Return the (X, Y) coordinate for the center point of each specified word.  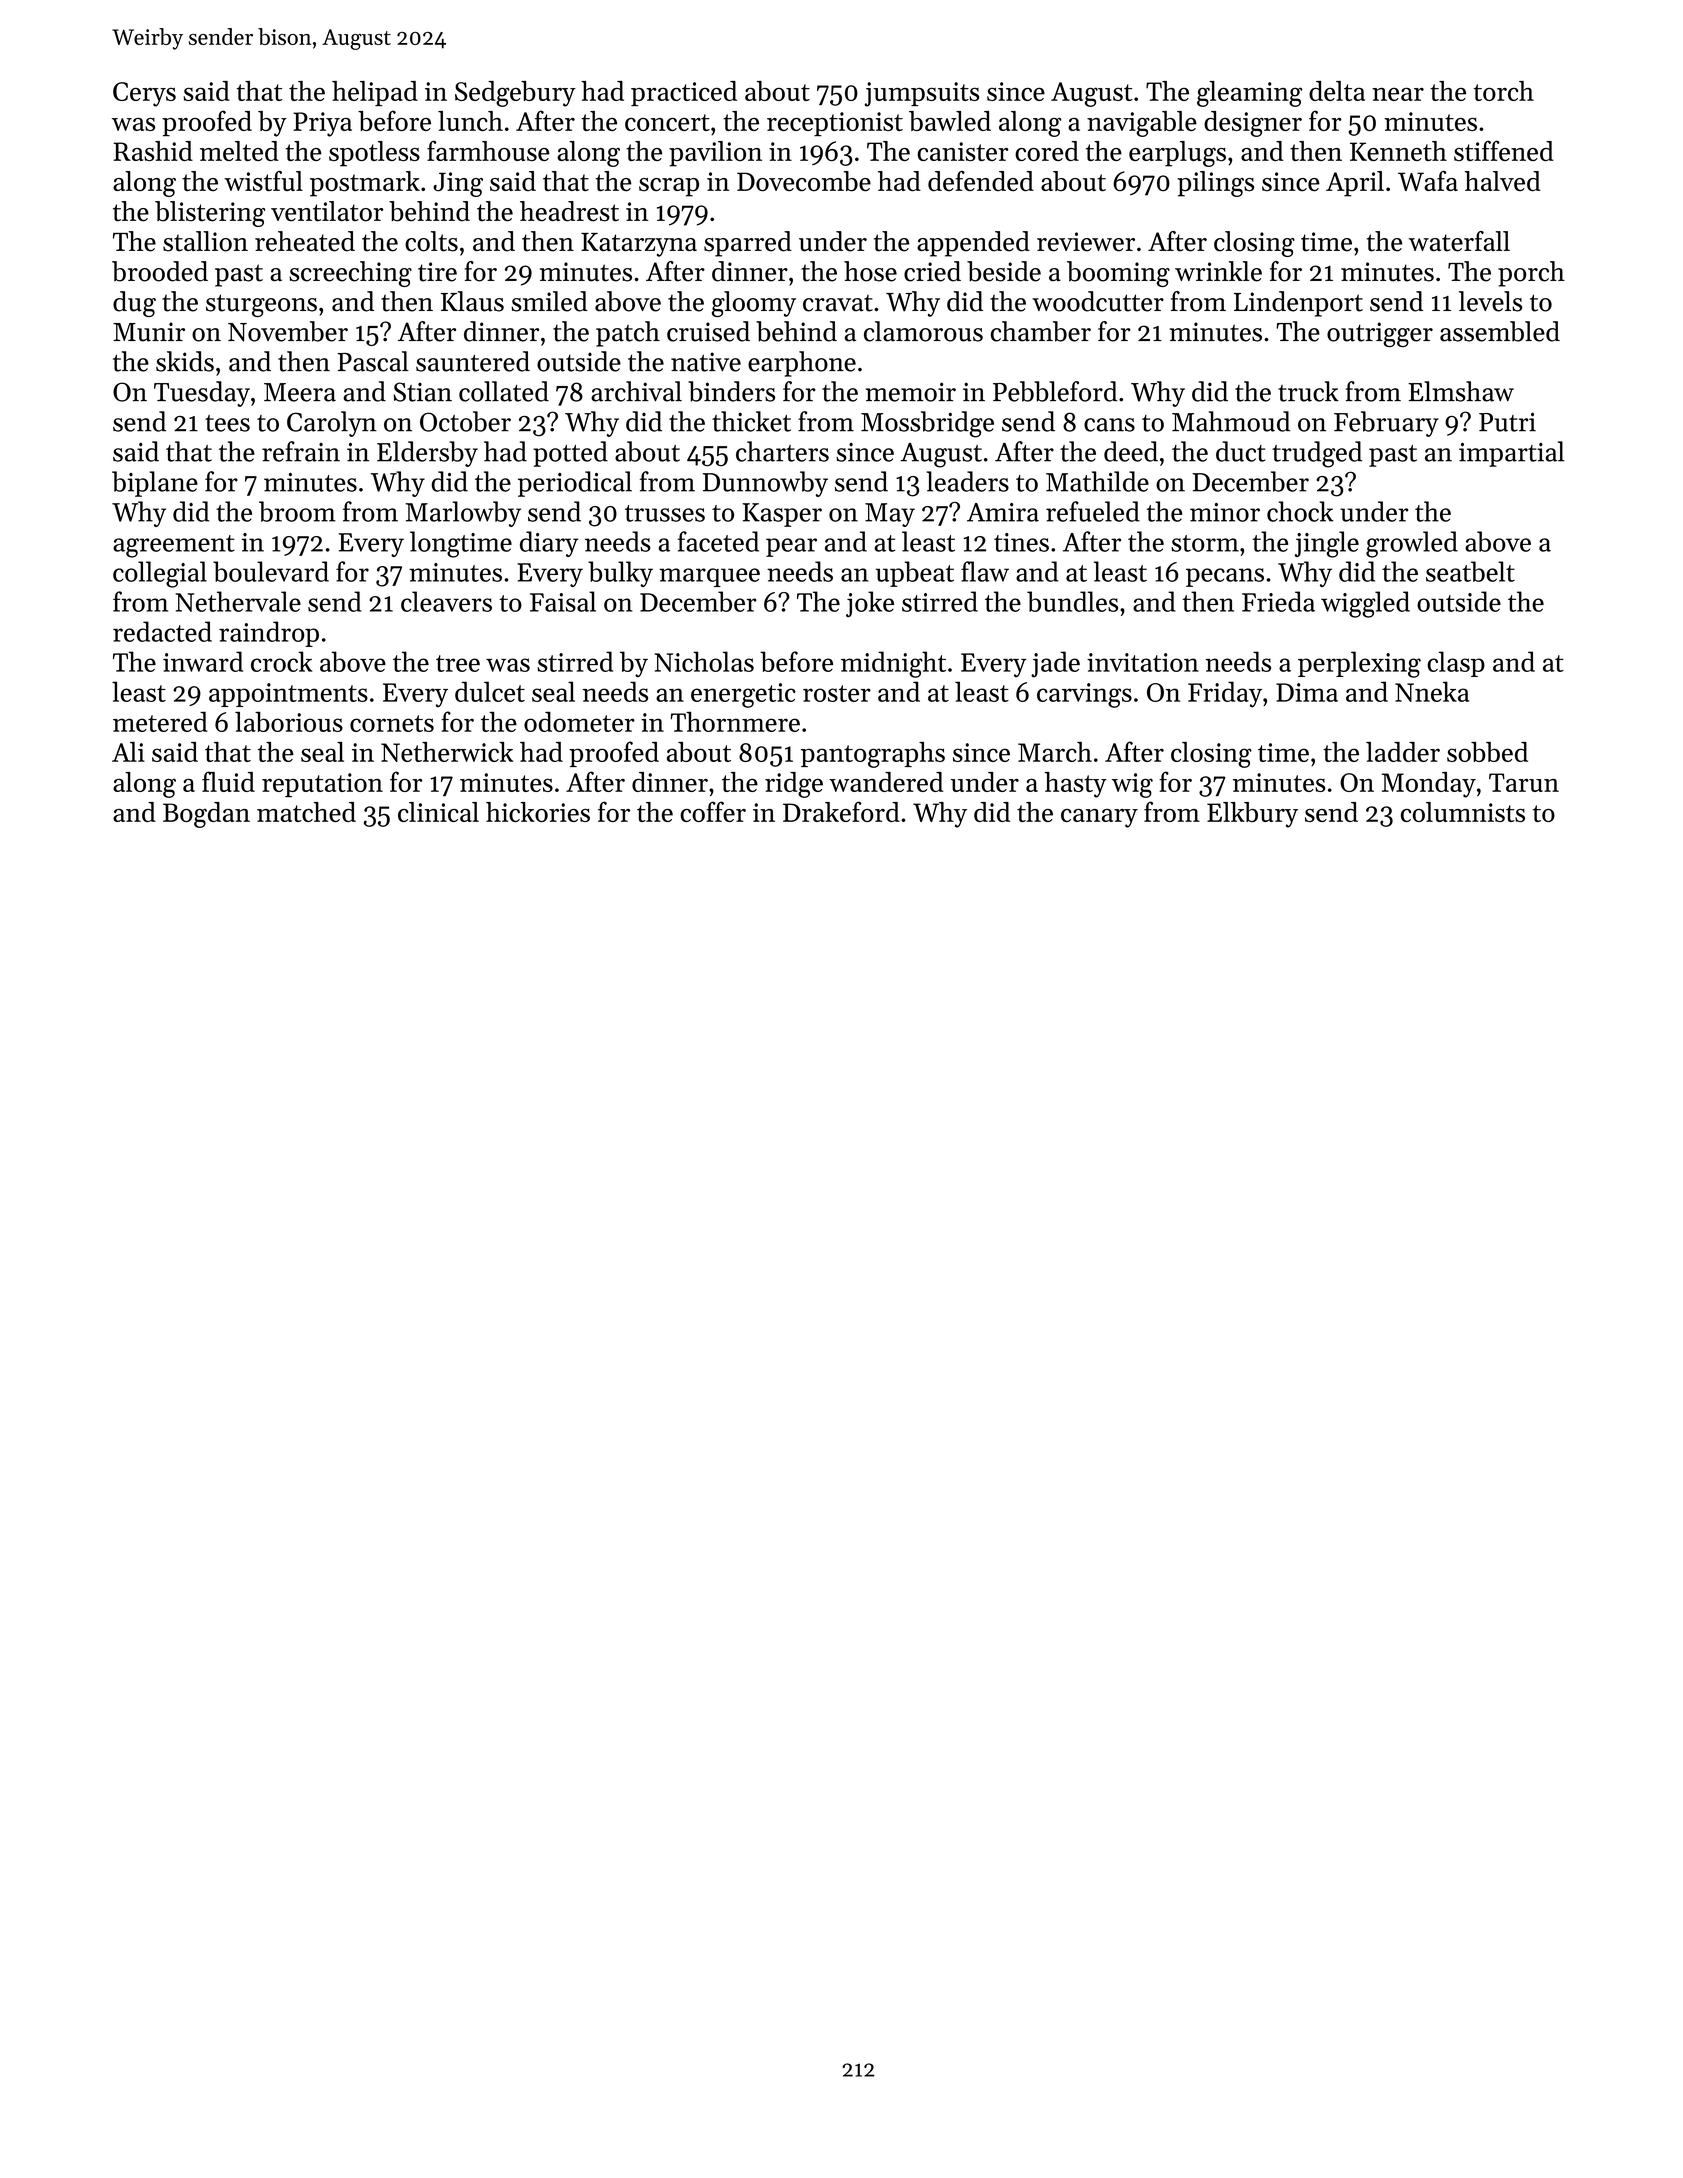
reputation (322, 785)
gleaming (1249, 94)
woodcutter (1098, 301)
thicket (751, 421)
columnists (1463, 812)
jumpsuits (922, 94)
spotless (374, 154)
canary (1099, 818)
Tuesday (202, 394)
